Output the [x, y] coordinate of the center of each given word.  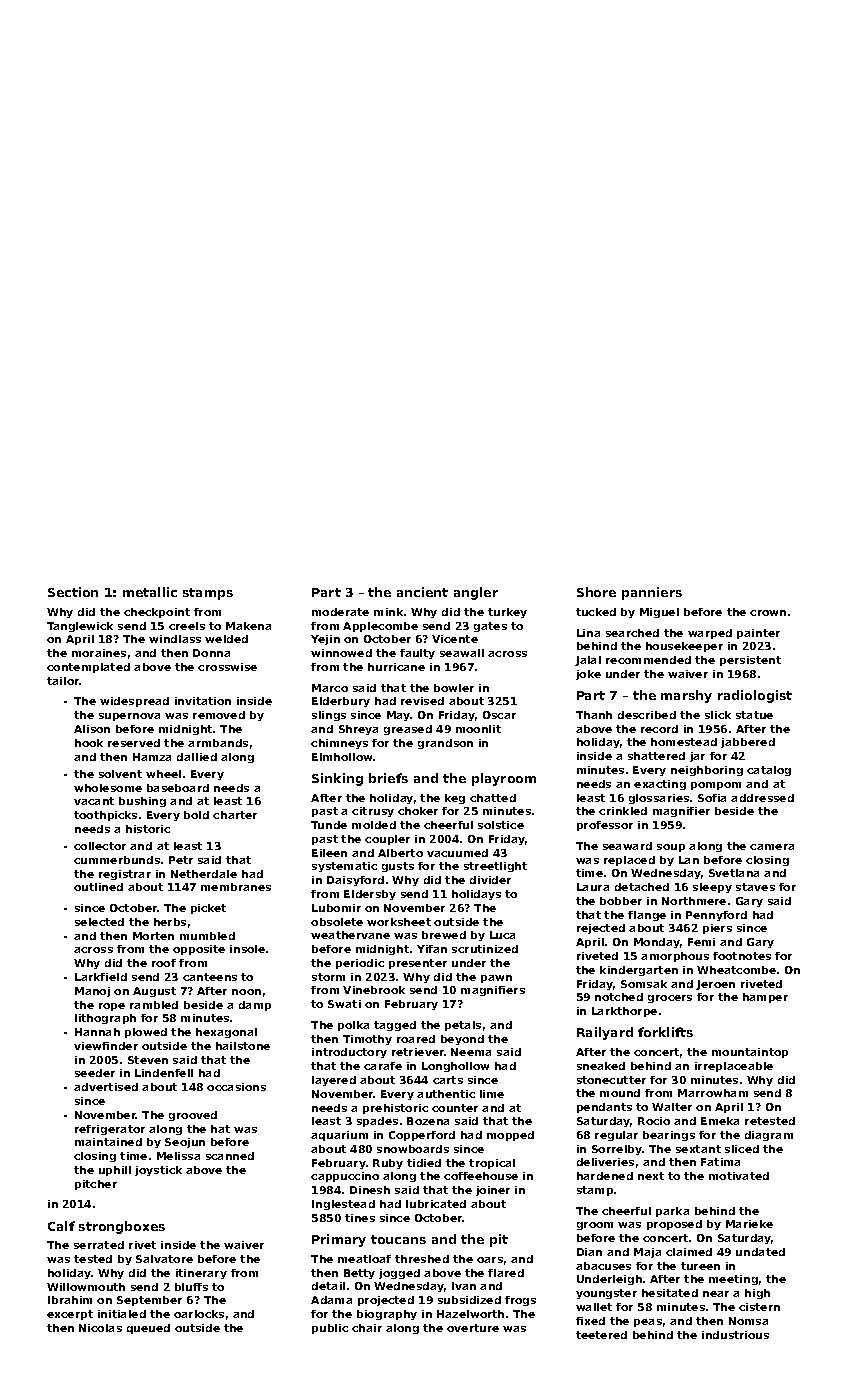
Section [73, 592]
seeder [95, 1073]
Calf [61, 1226]
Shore [596, 592]
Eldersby [370, 895]
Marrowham [713, 1093]
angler [476, 593]
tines [360, 1218]
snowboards [413, 1149]
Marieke [749, 1224]
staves [755, 887]
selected [99, 922]
